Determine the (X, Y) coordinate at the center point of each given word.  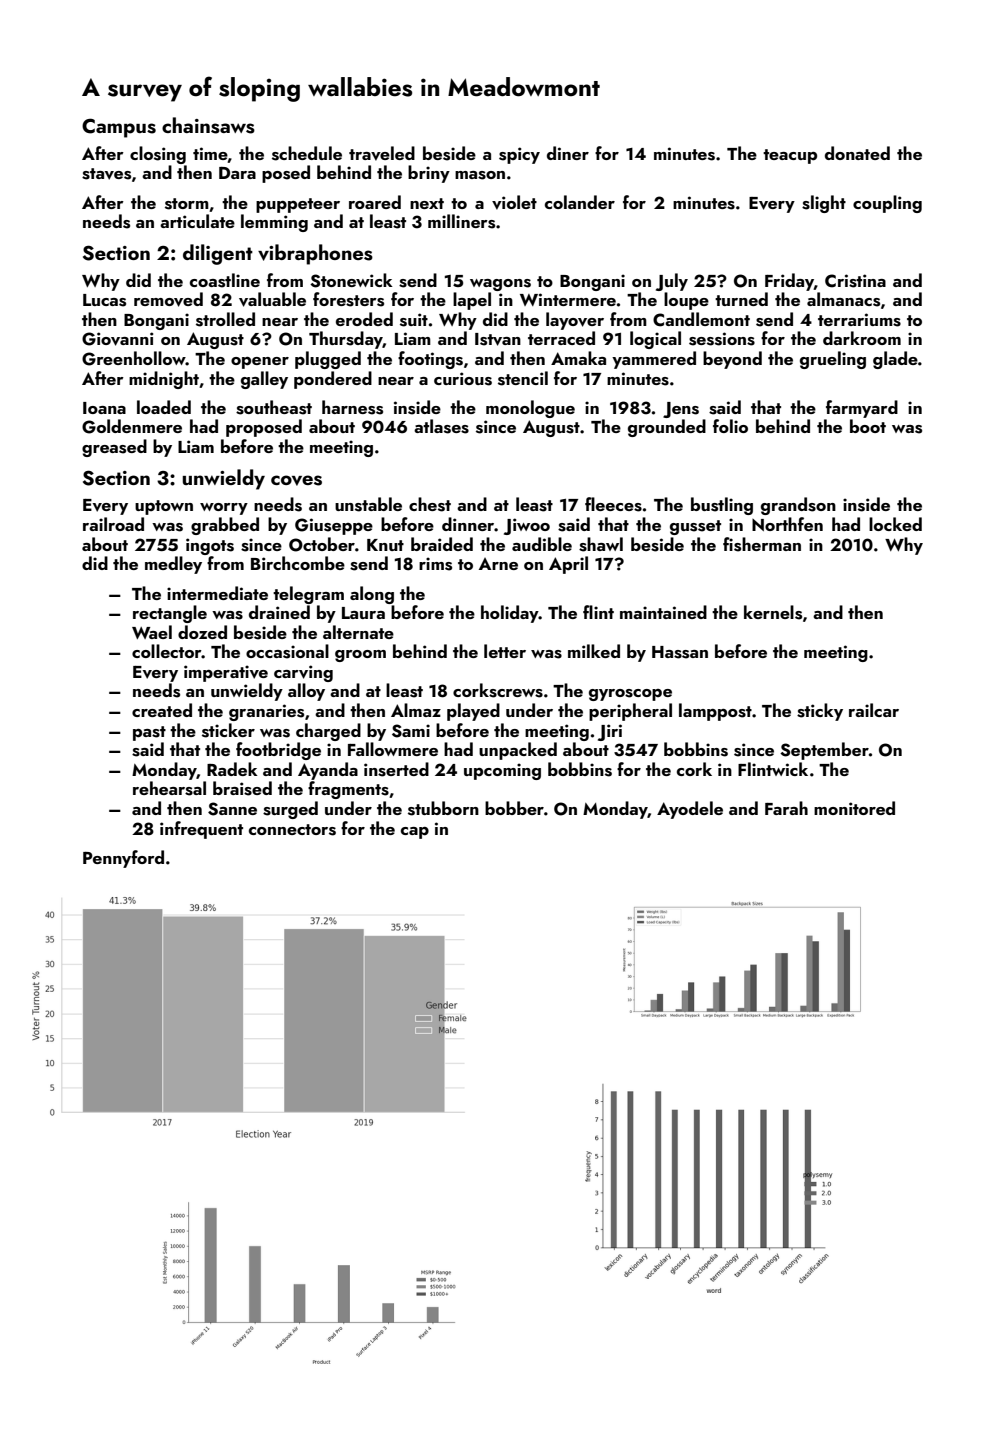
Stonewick (351, 280)
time (210, 153)
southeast (274, 407)
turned (741, 299)
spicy (519, 155)
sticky (820, 712)
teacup (790, 156)
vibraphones (315, 254)
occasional (287, 651)
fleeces (613, 504)
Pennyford (123, 859)
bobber (514, 808)
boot (868, 426)
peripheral (630, 712)
